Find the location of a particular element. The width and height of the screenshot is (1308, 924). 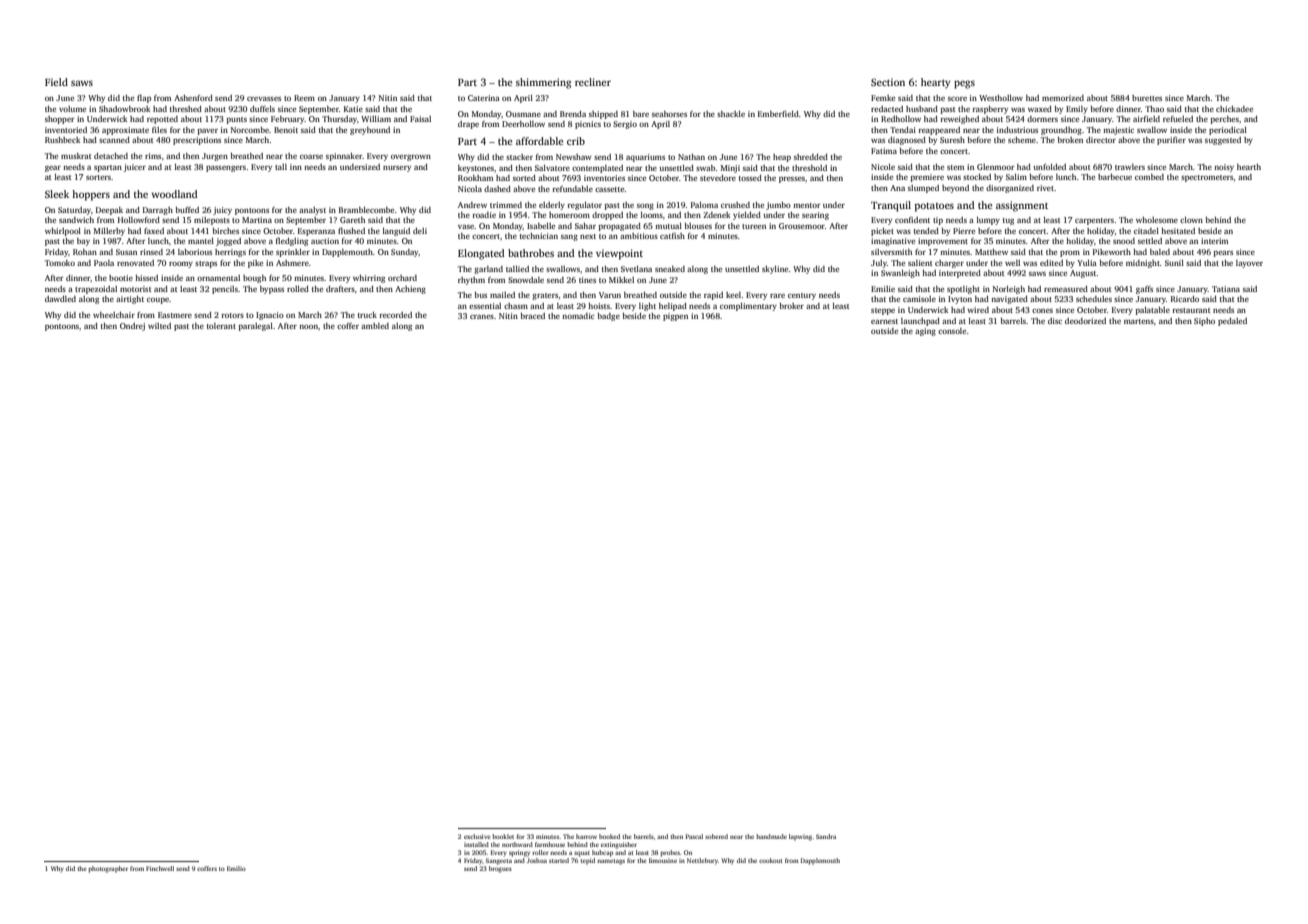

pigpen is located at coordinates (675, 317).
